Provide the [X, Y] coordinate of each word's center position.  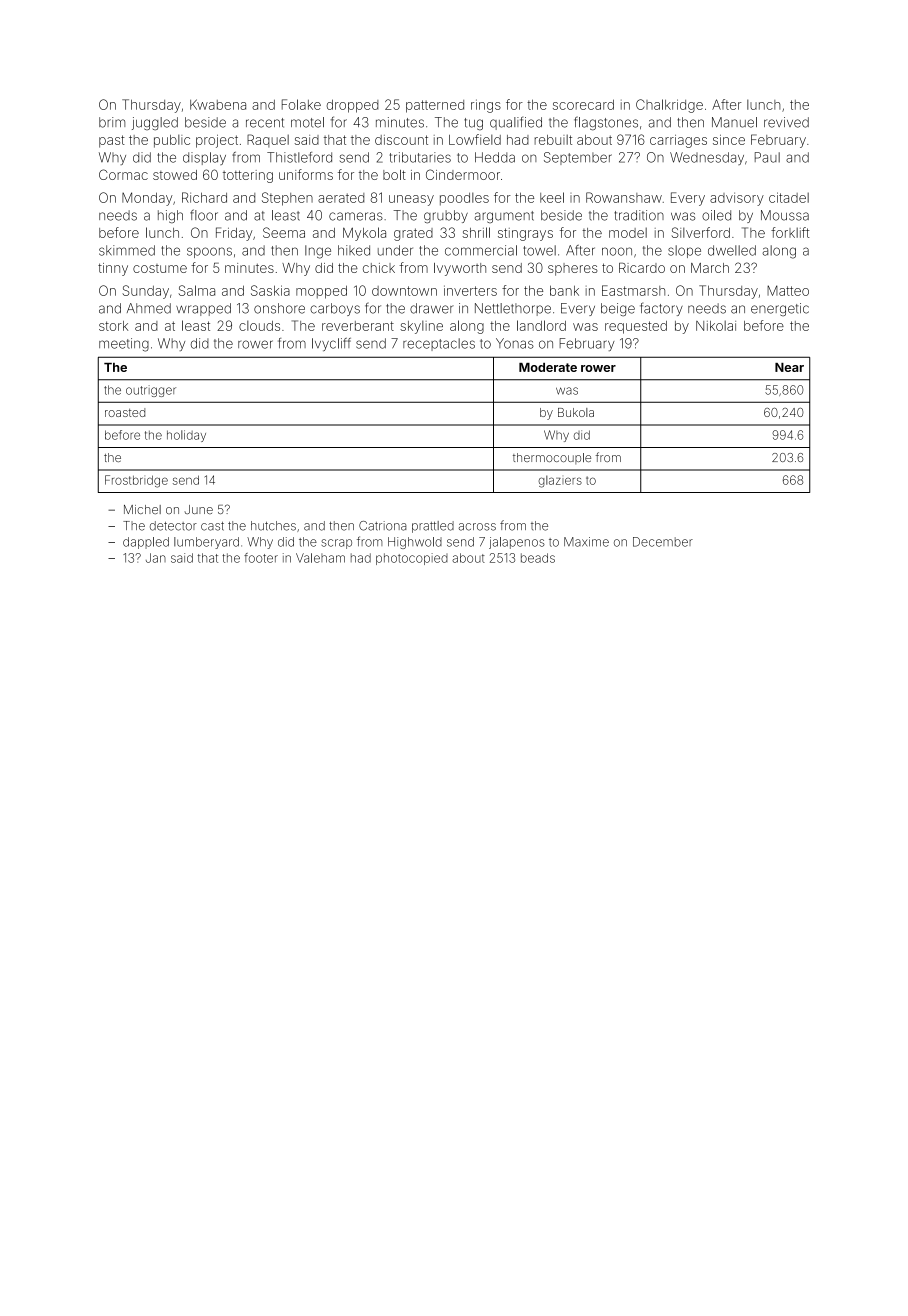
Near [789, 367]
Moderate [548, 367]
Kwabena [218, 104]
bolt [394, 175]
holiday [186, 436]
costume [160, 268]
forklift [790, 232]
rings [486, 106]
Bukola [576, 412]
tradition [639, 215]
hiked [354, 250]
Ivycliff [331, 344]
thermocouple [552, 458]
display [204, 158]
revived [786, 122]
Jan [156, 558]
